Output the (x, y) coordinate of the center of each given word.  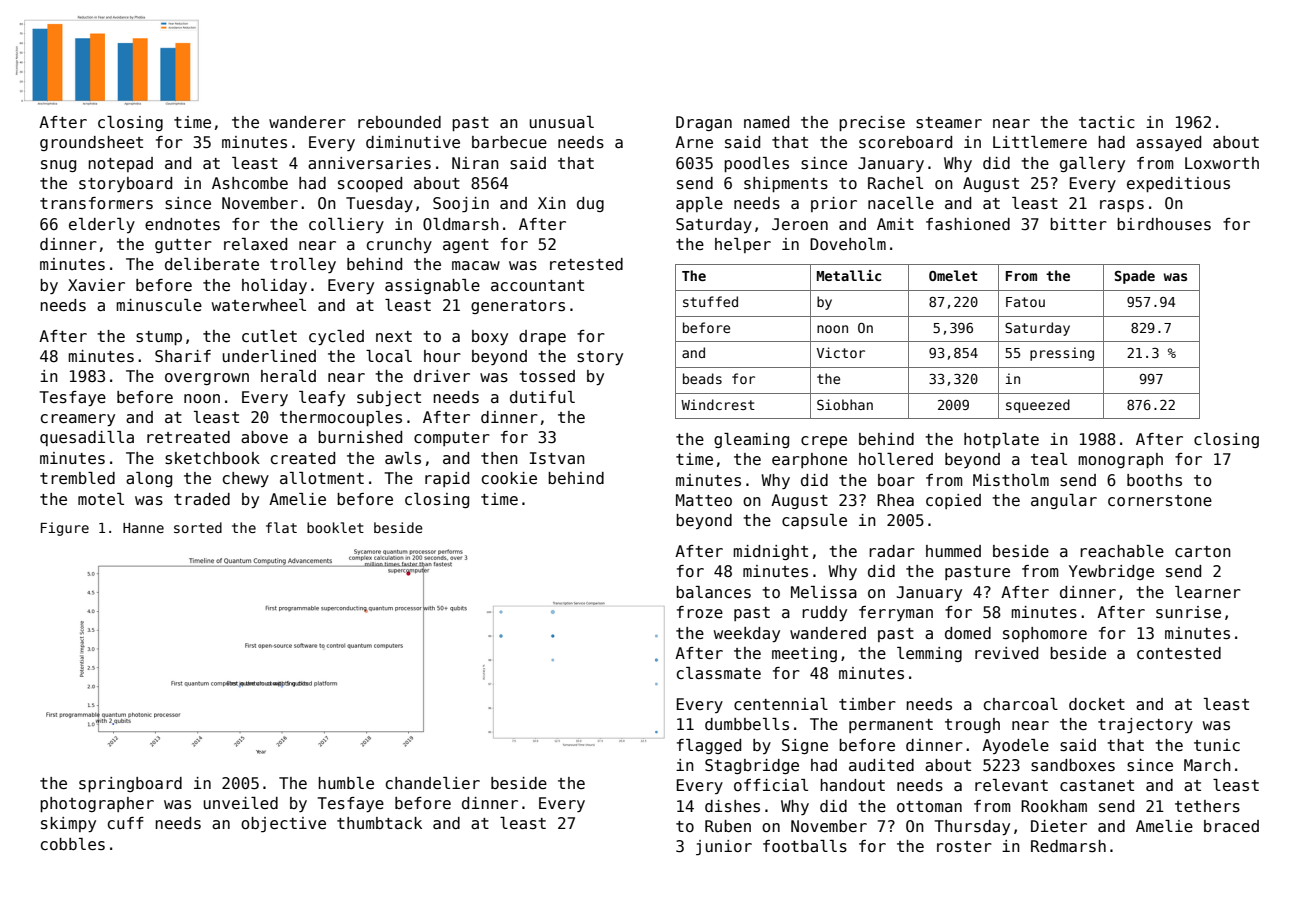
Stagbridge (752, 766)
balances (713, 592)
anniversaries (369, 163)
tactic (1107, 122)
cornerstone (1160, 501)
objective (283, 825)
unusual (561, 122)
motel (101, 499)
